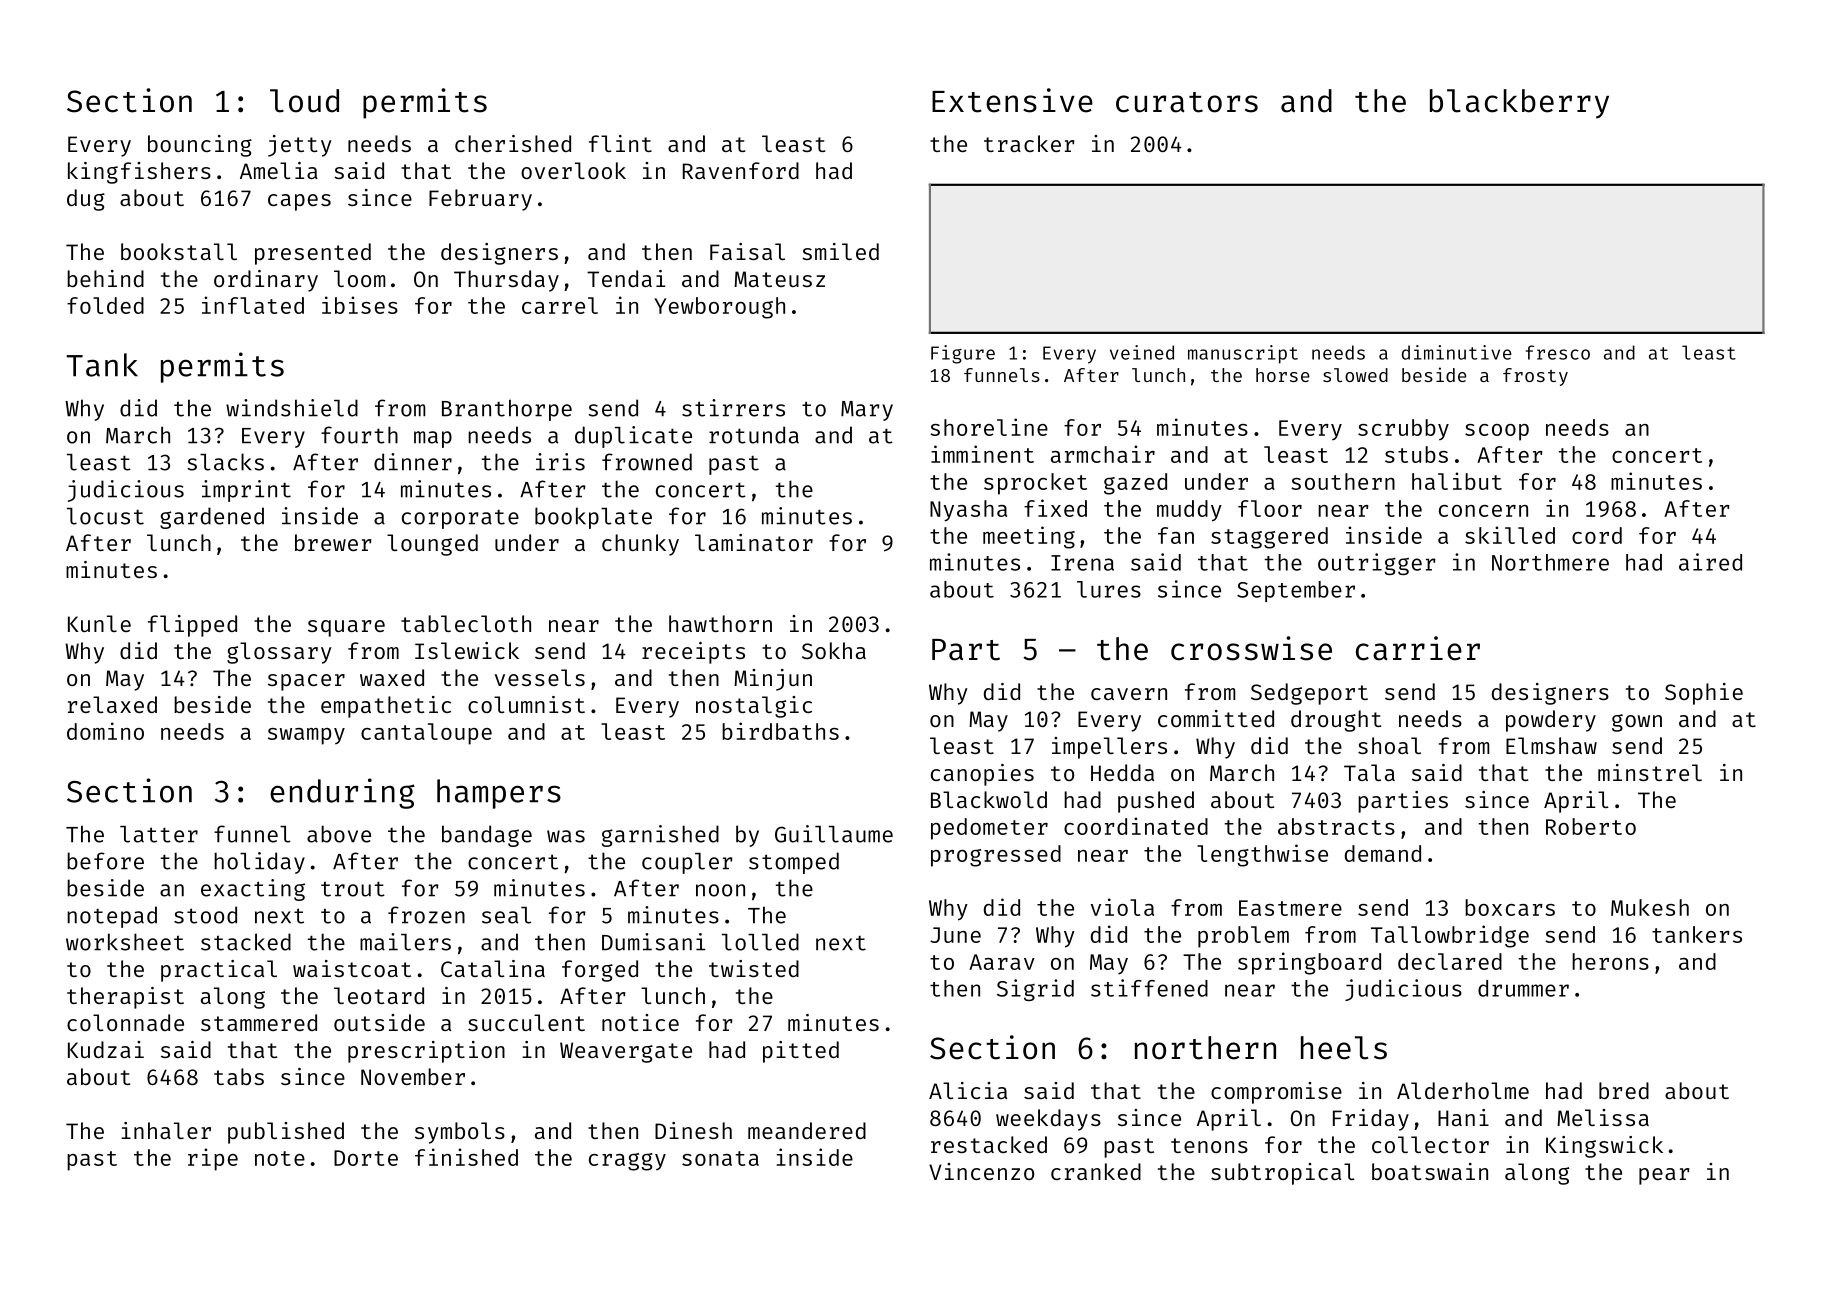 The height and width of the screenshot is (1294, 1830). I want to click on weekdays, so click(1048, 1120).
